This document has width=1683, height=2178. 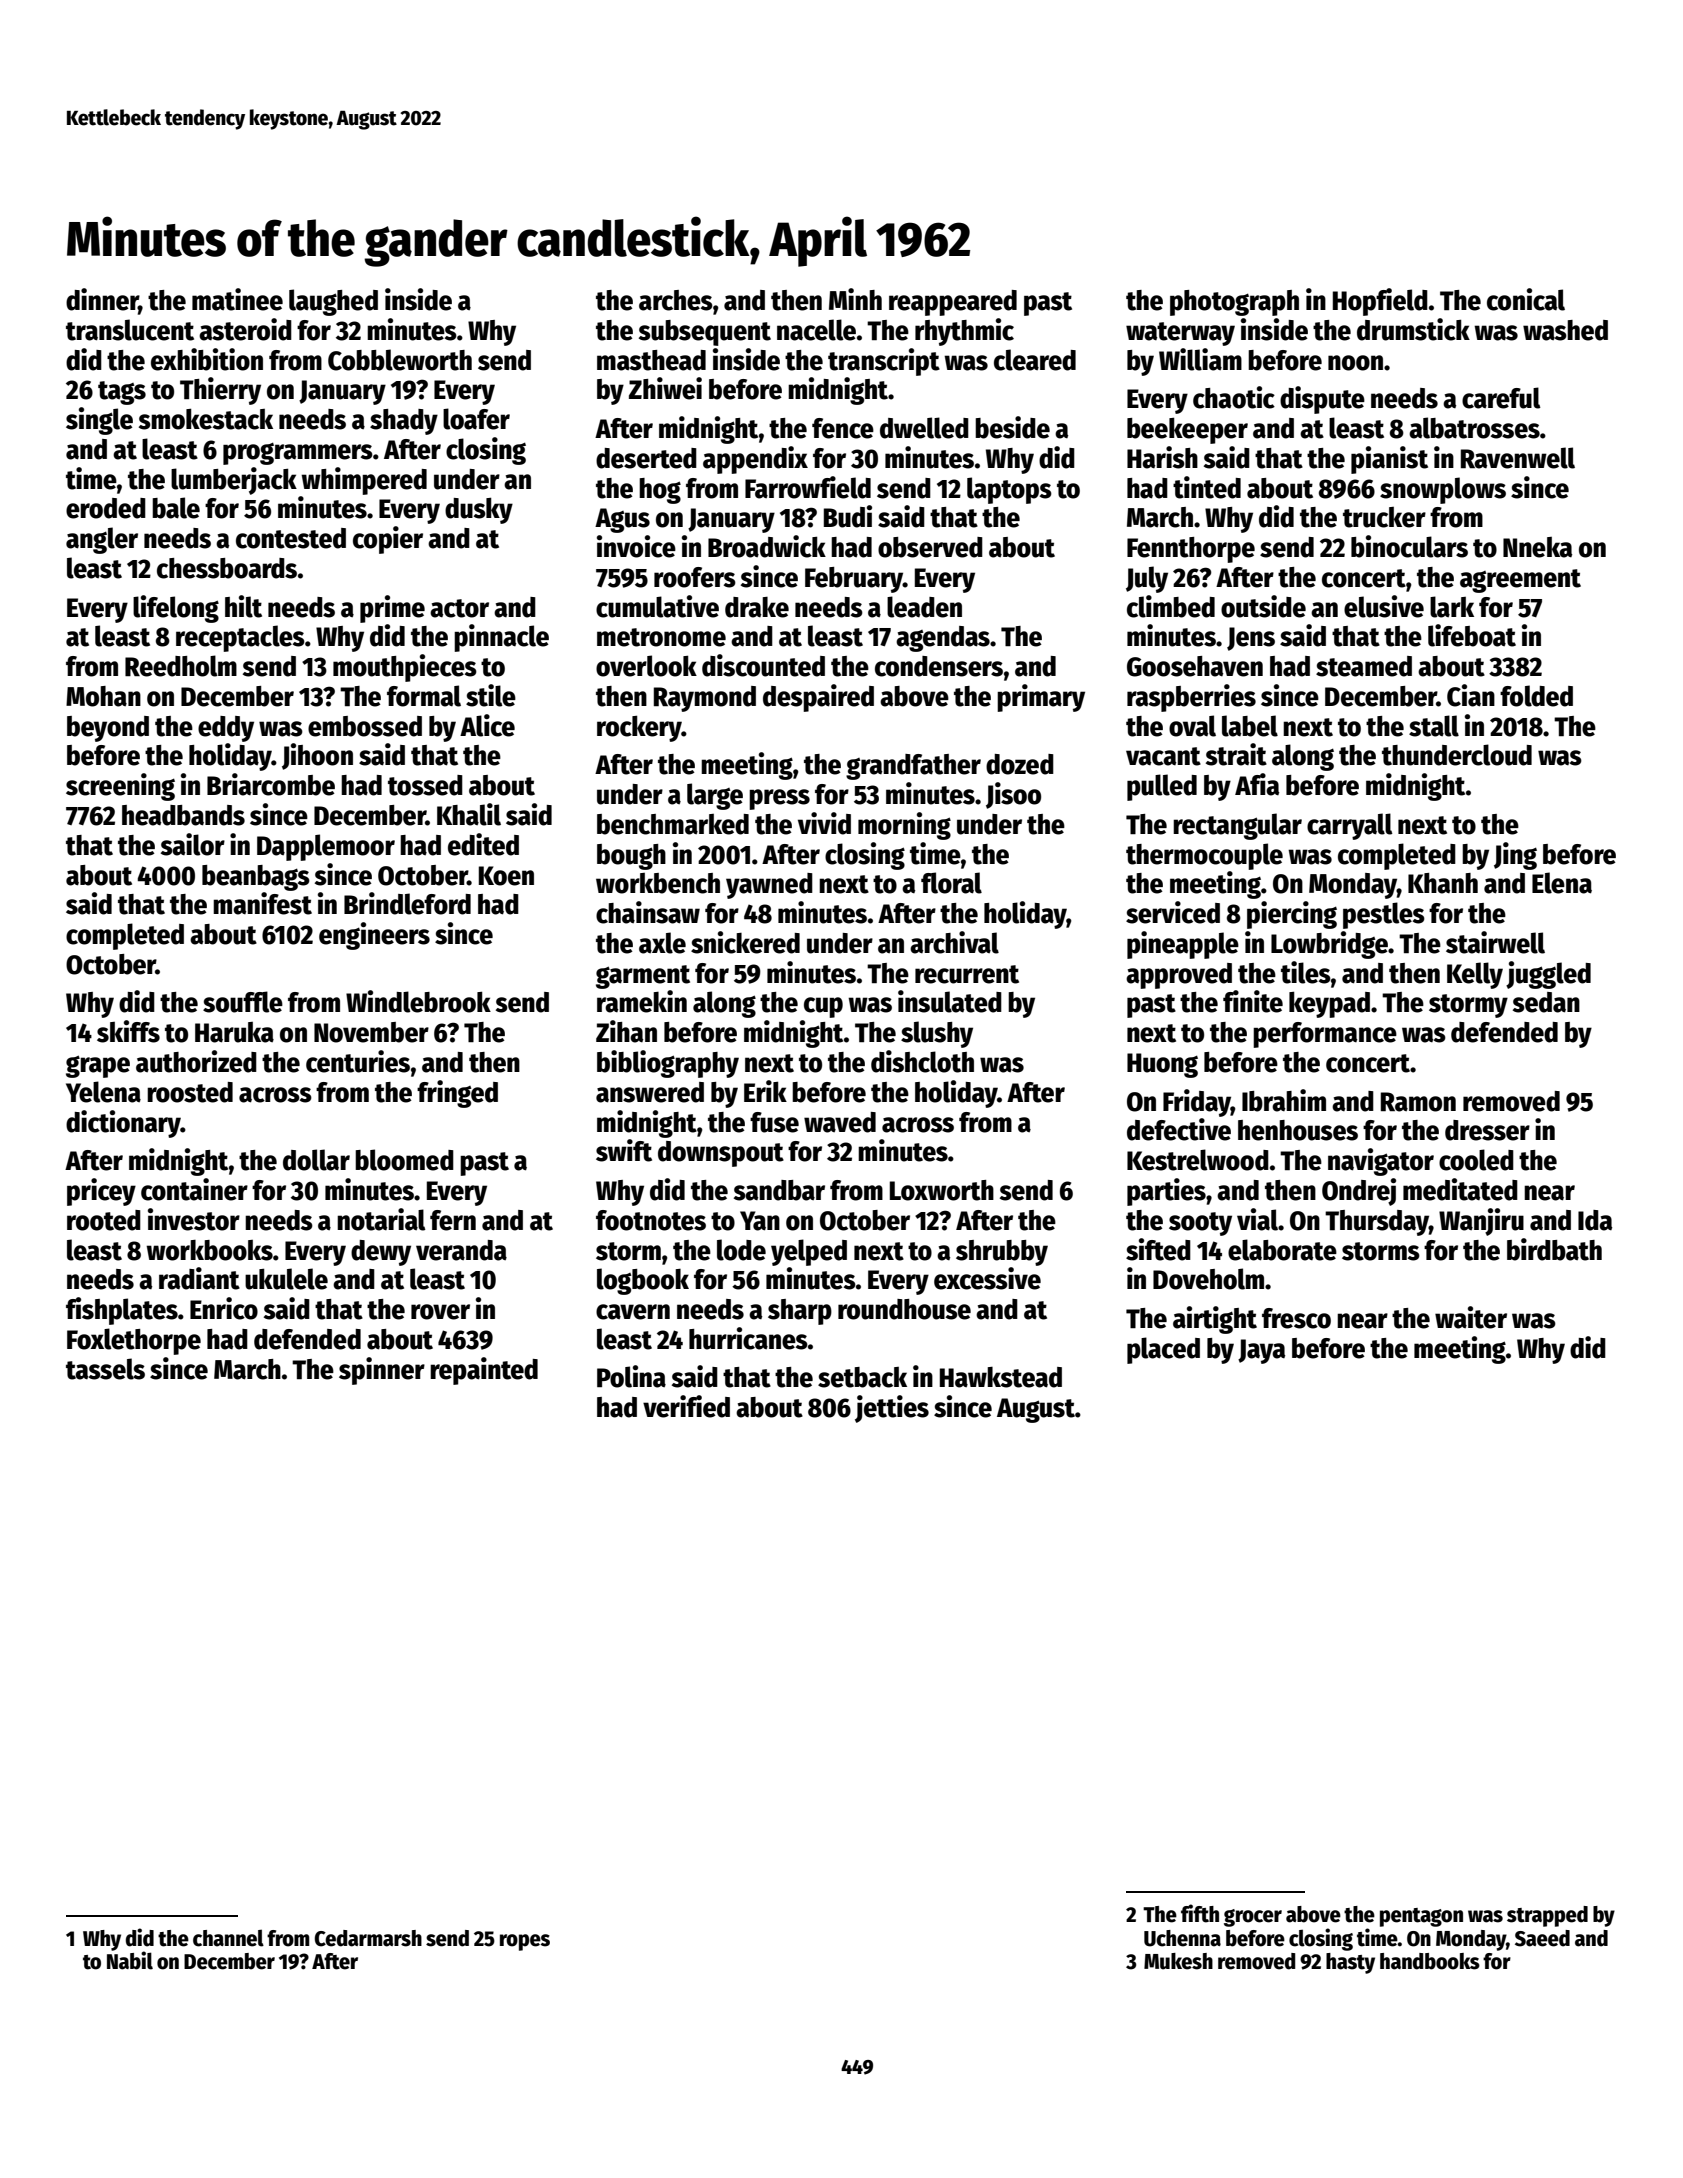 What do you see at coordinates (1546, 1002) in the document?
I see `sedan` at bounding box center [1546, 1002].
